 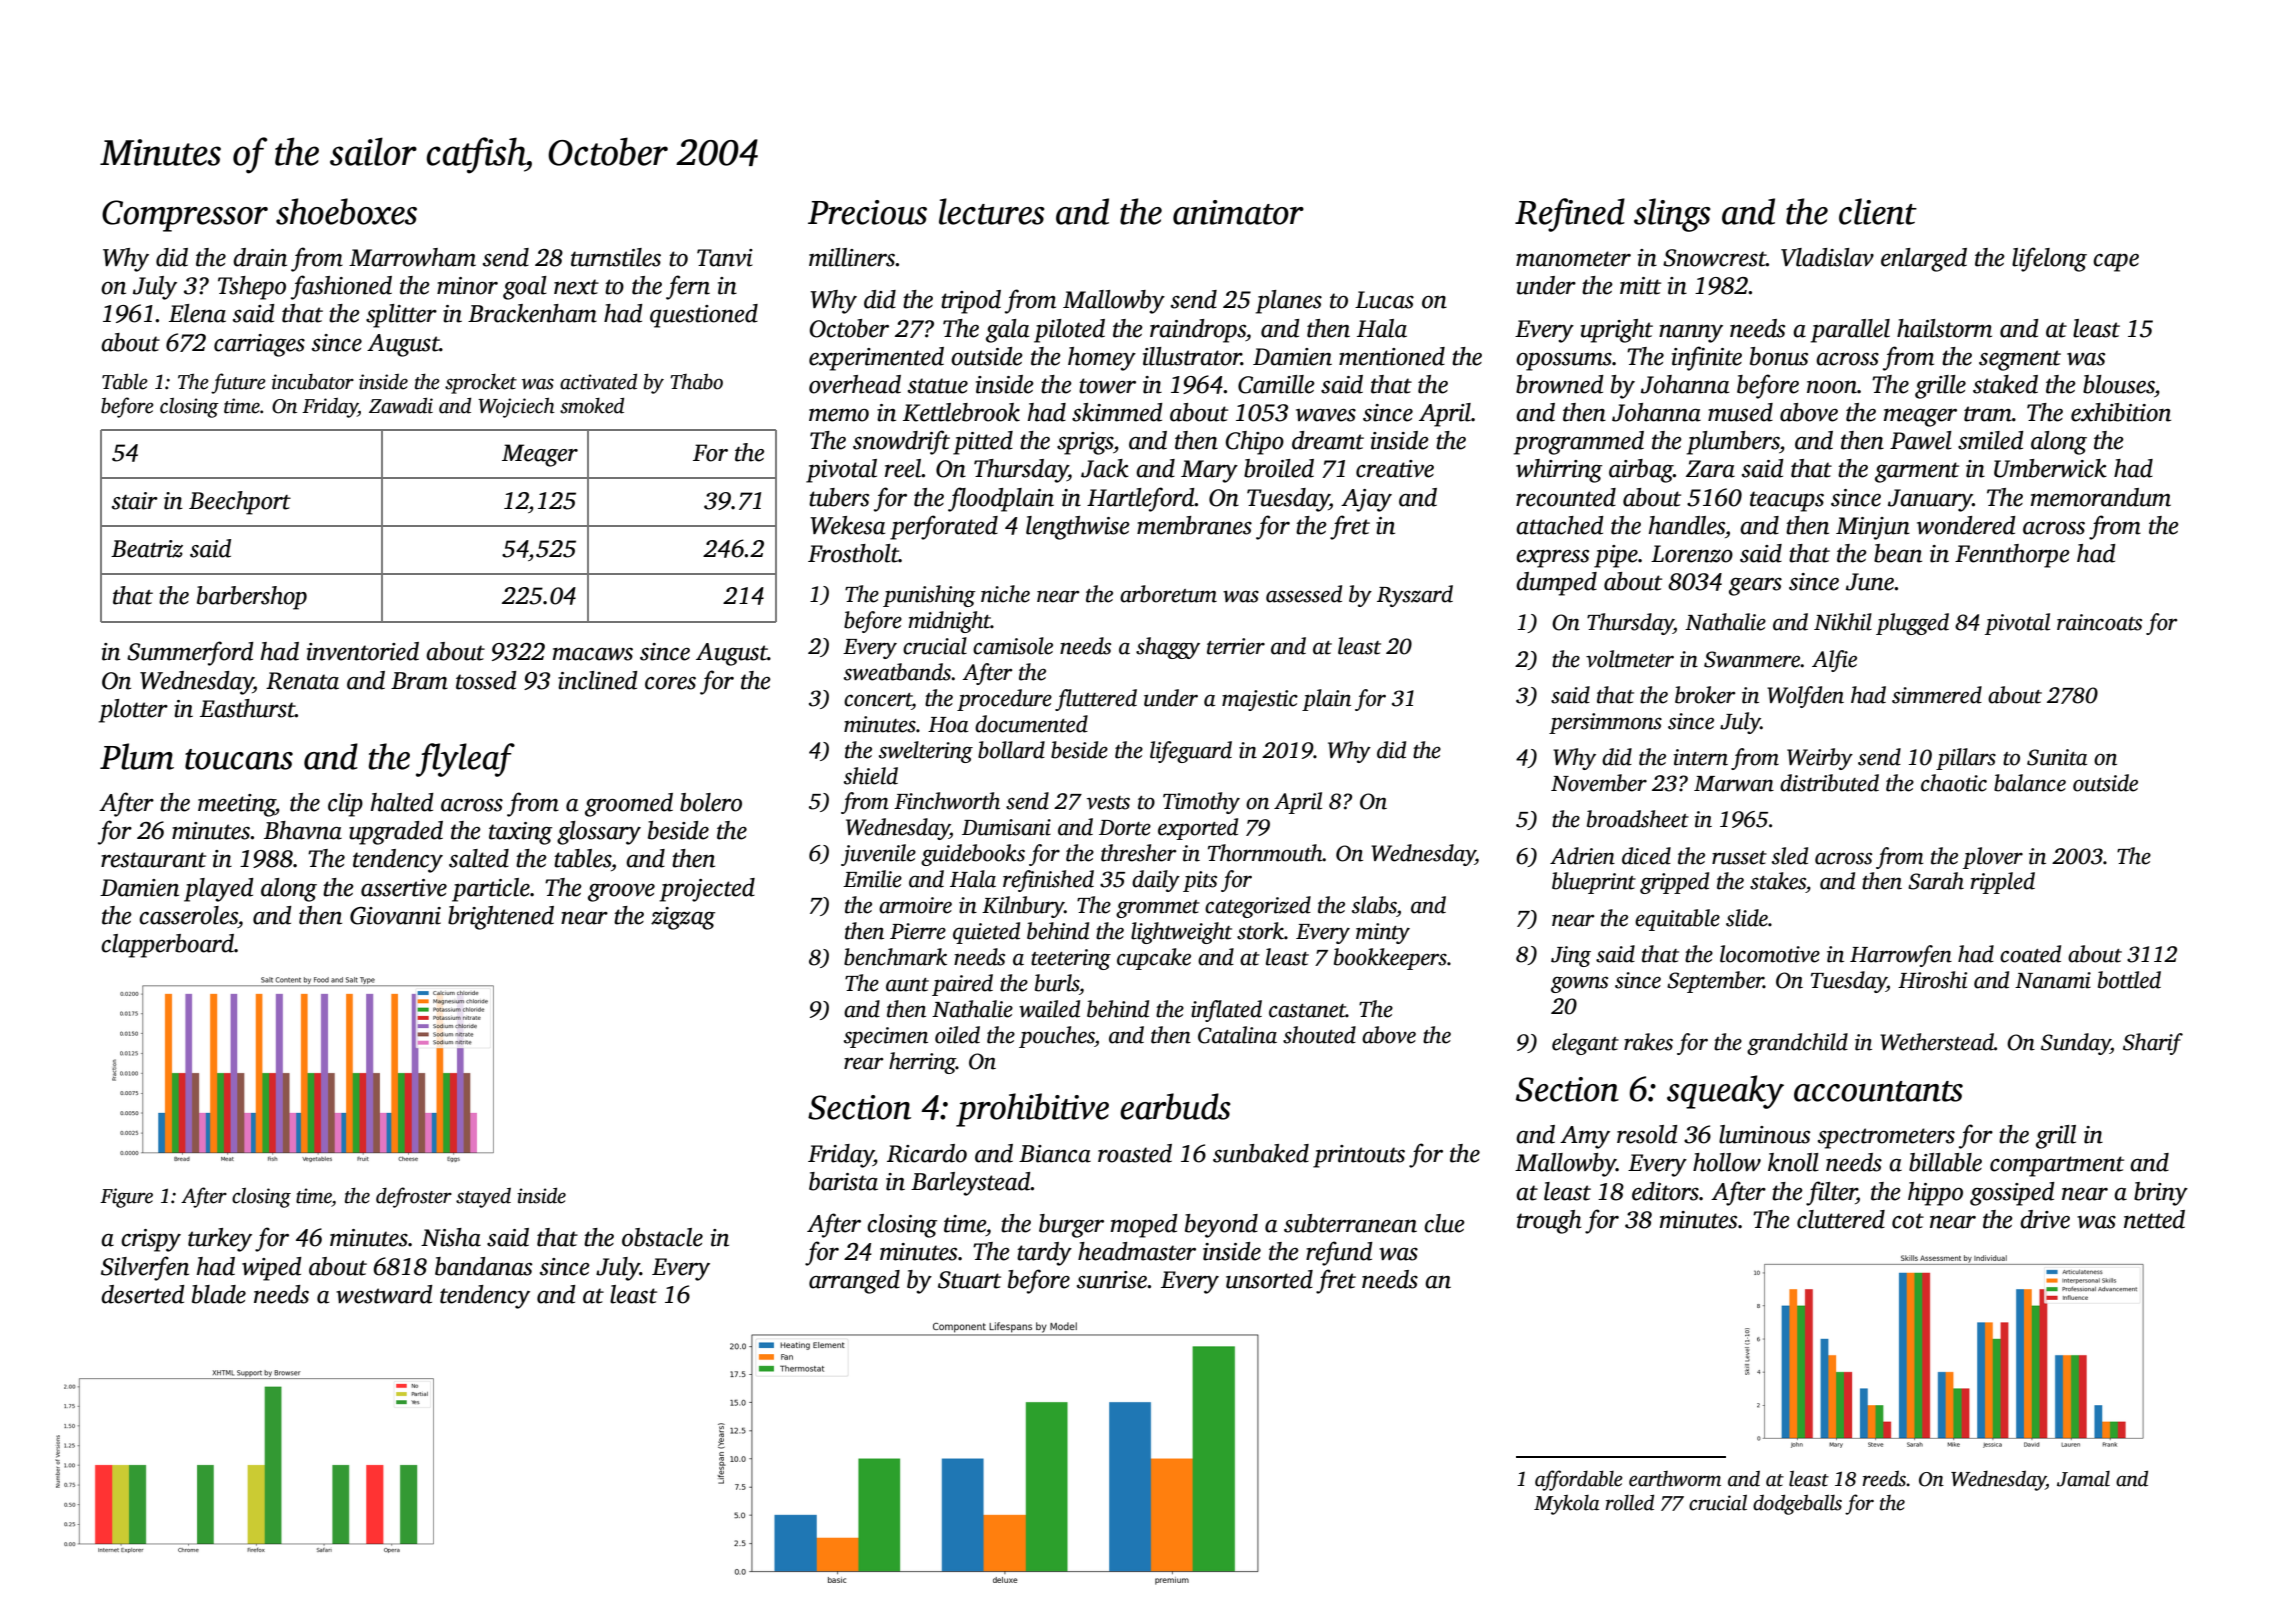 What do you see at coordinates (1638, 819) in the screenshot?
I see `broadsheet` at bounding box center [1638, 819].
